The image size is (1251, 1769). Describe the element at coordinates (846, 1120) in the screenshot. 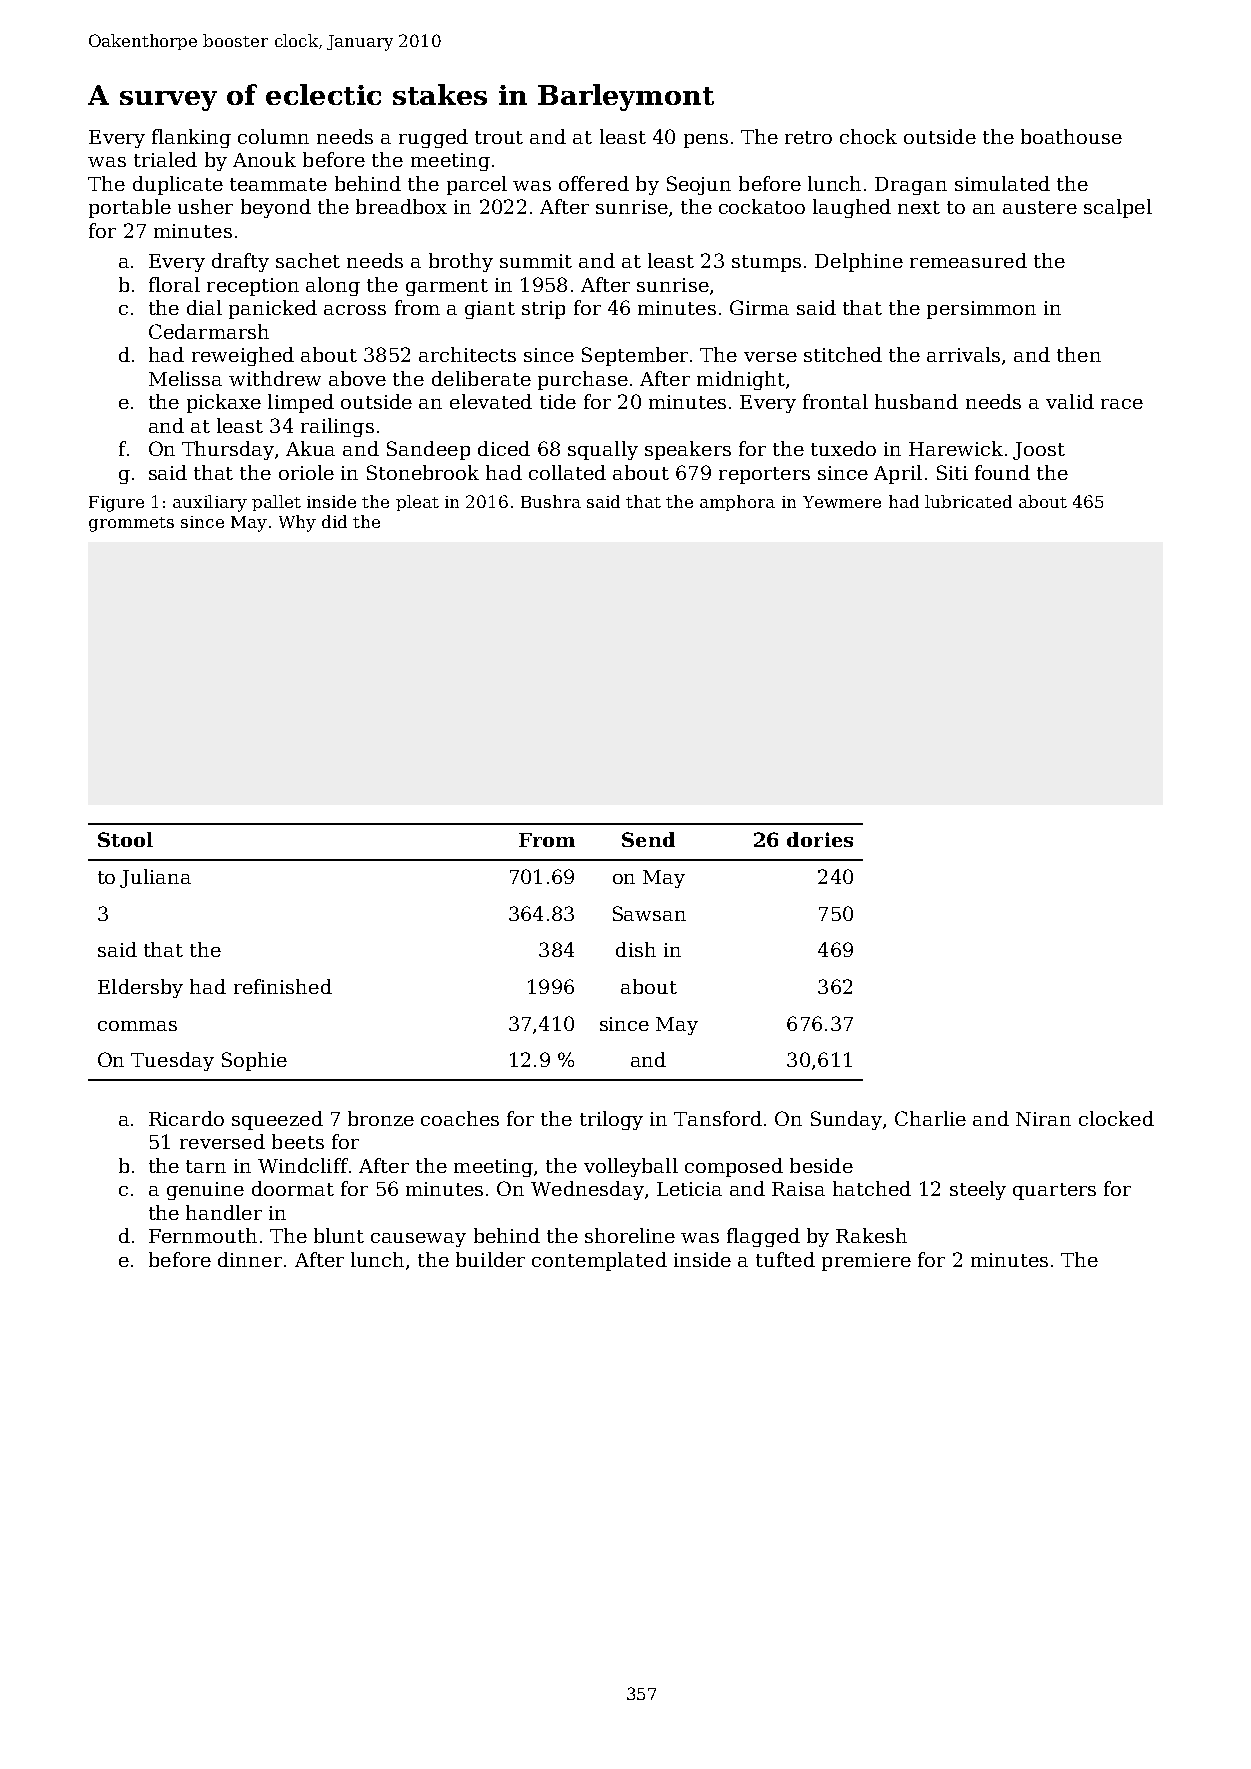

I see `Sunday` at that location.
